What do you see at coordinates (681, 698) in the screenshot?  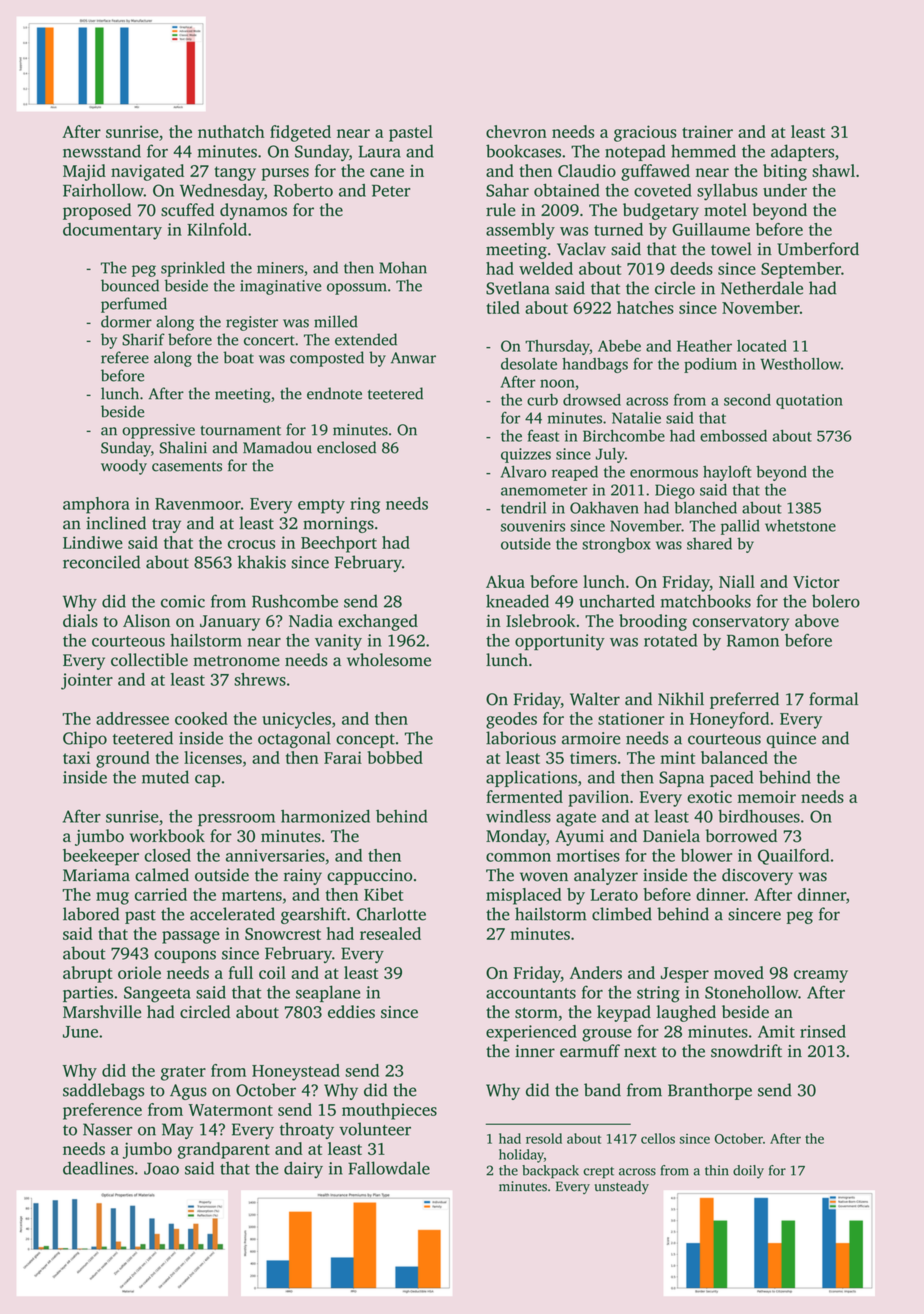 I see `Nikhil` at bounding box center [681, 698].
